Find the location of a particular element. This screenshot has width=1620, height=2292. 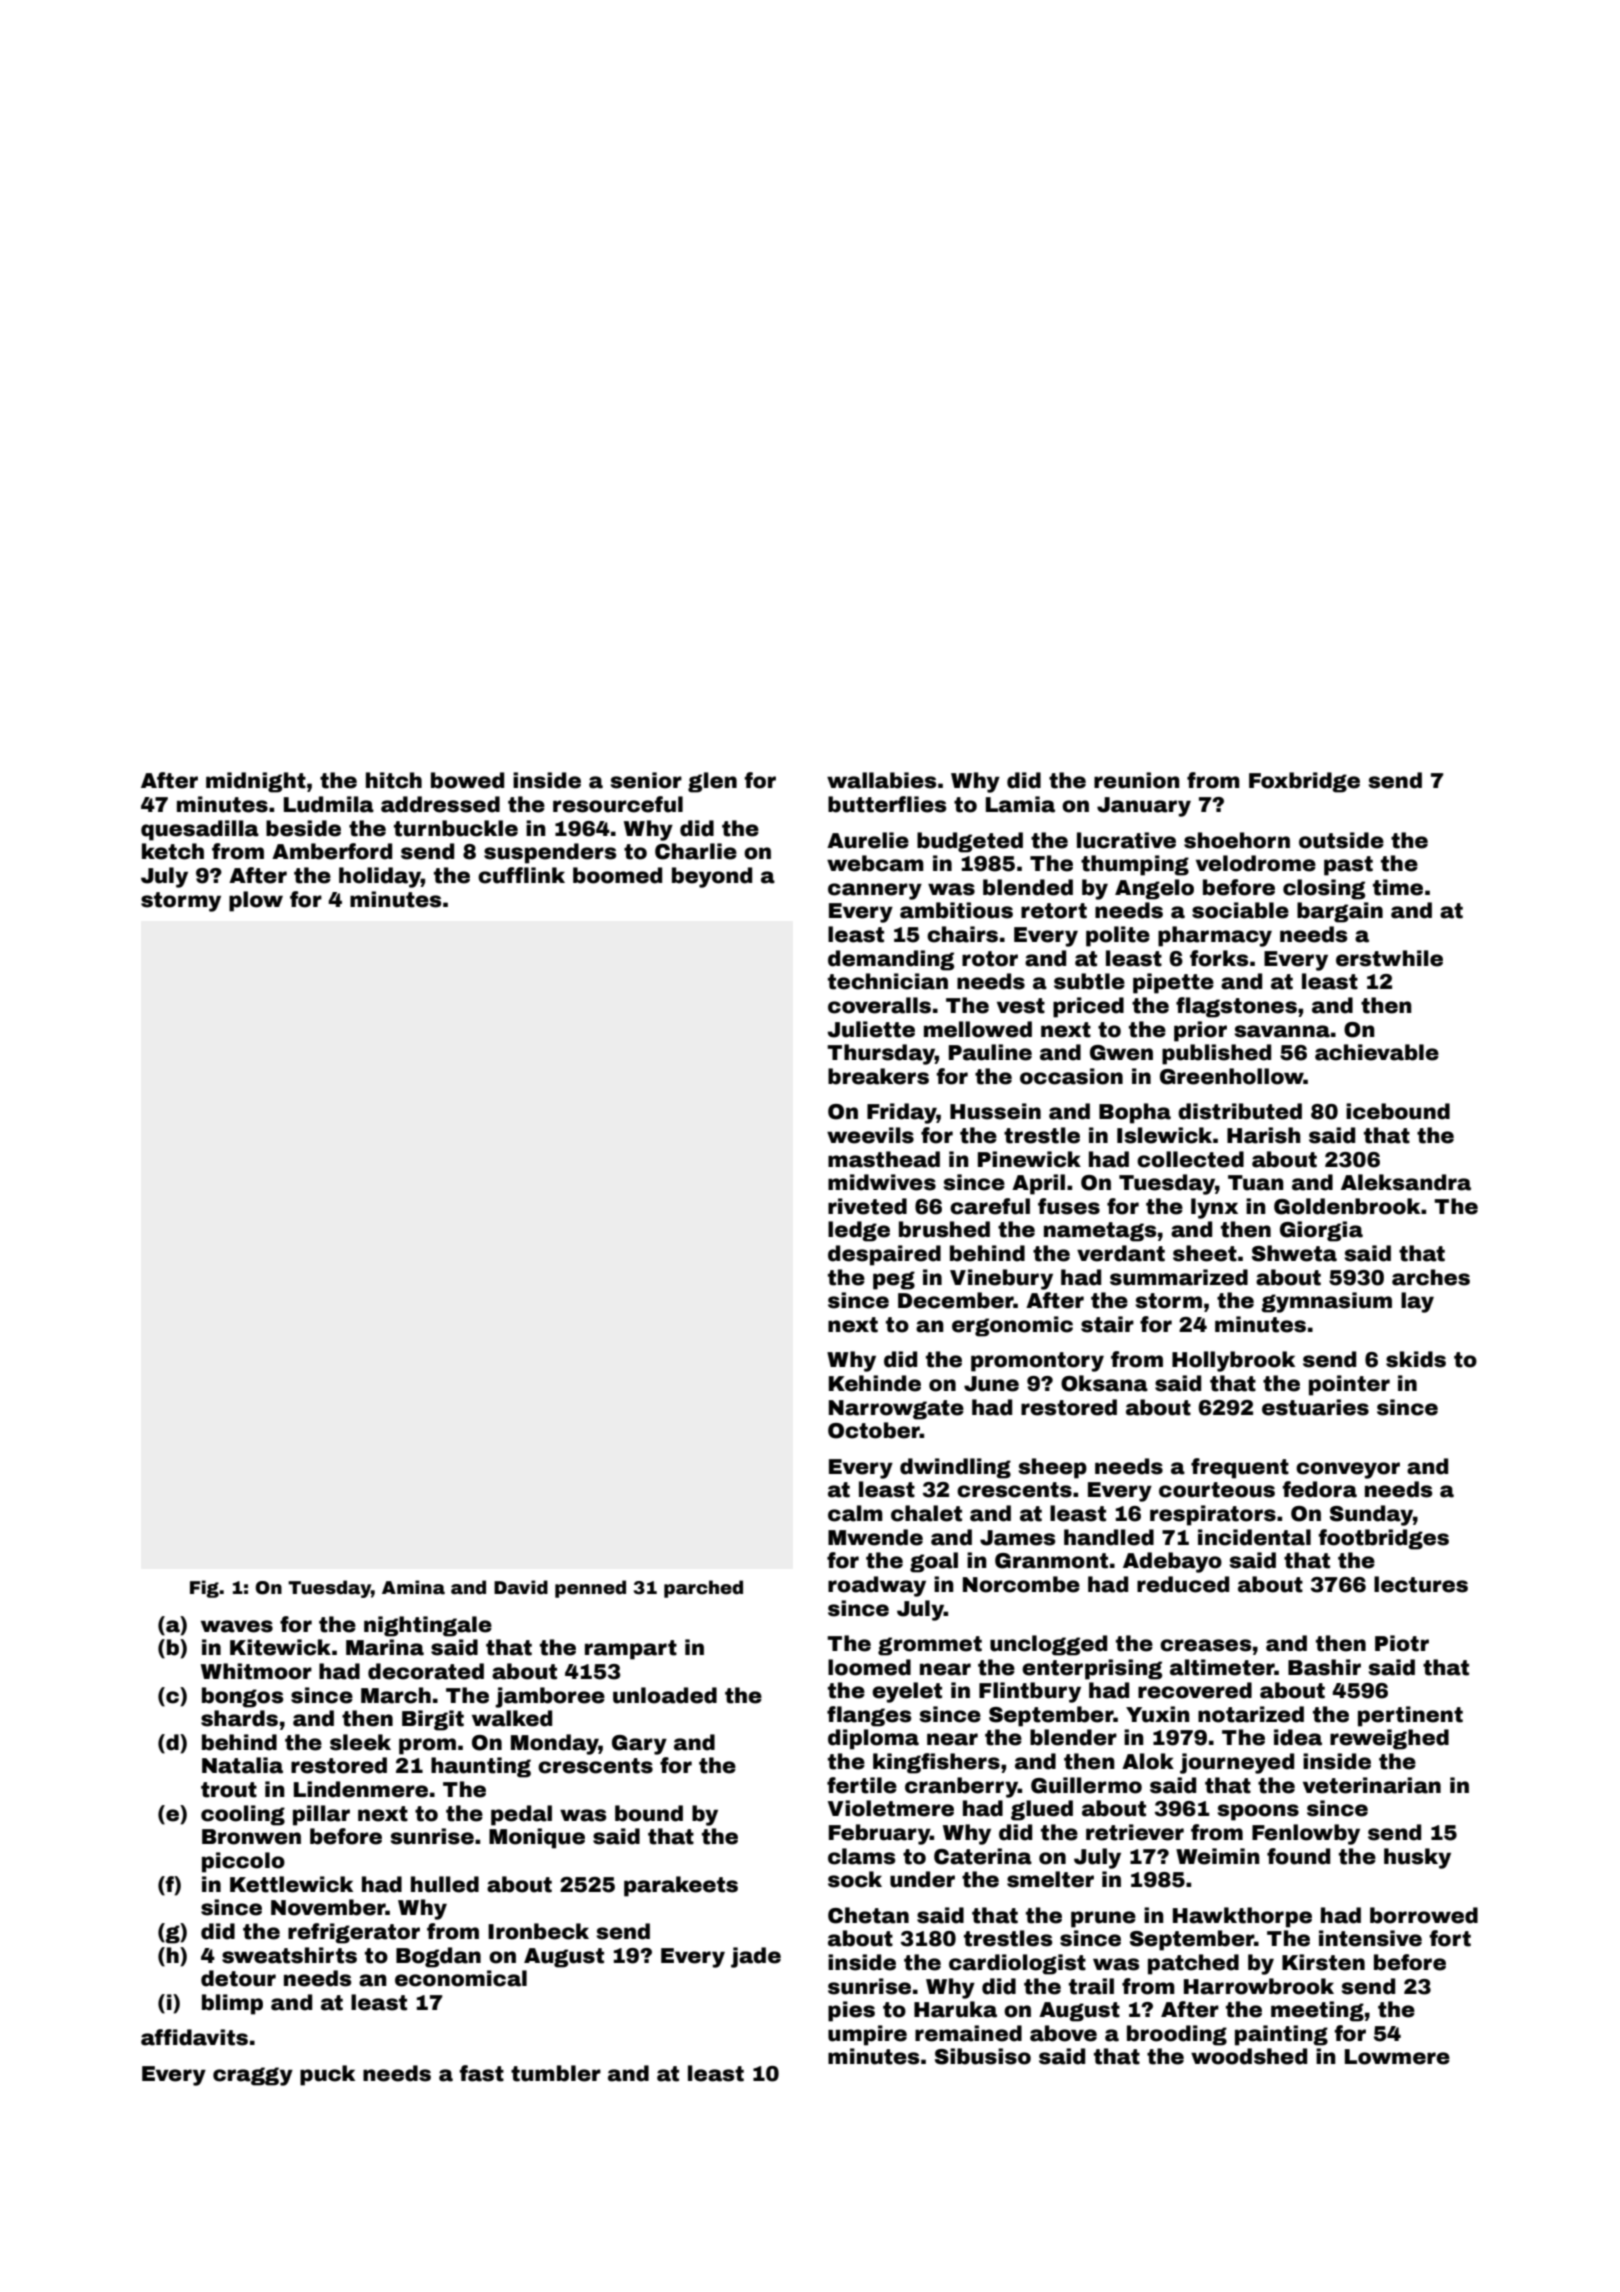

Juliette is located at coordinates (871, 1029).
